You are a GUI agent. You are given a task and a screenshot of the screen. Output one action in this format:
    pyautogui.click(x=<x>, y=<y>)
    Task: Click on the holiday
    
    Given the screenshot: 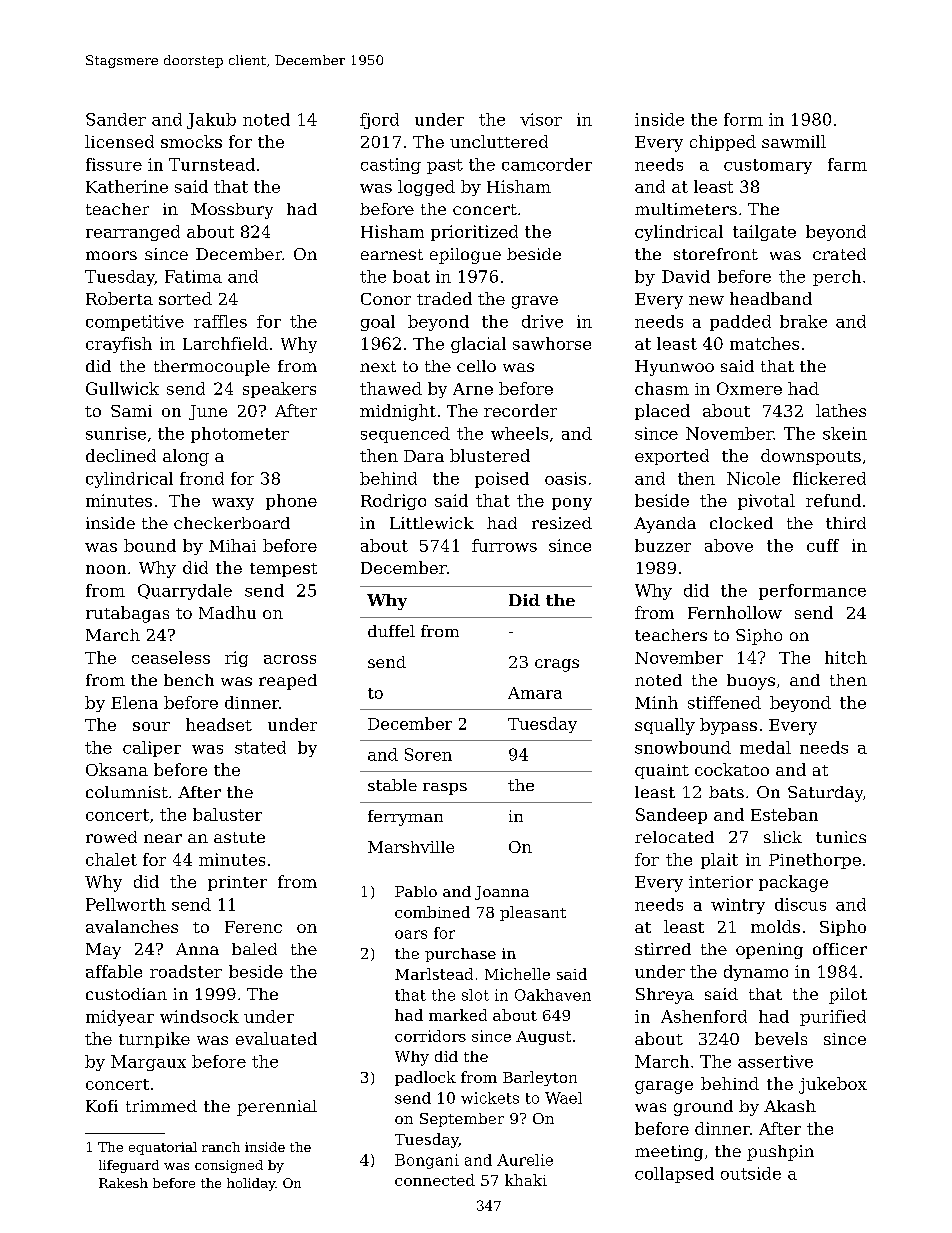 What is the action you would take?
    pyautogui.click(x=251, y=1184)
